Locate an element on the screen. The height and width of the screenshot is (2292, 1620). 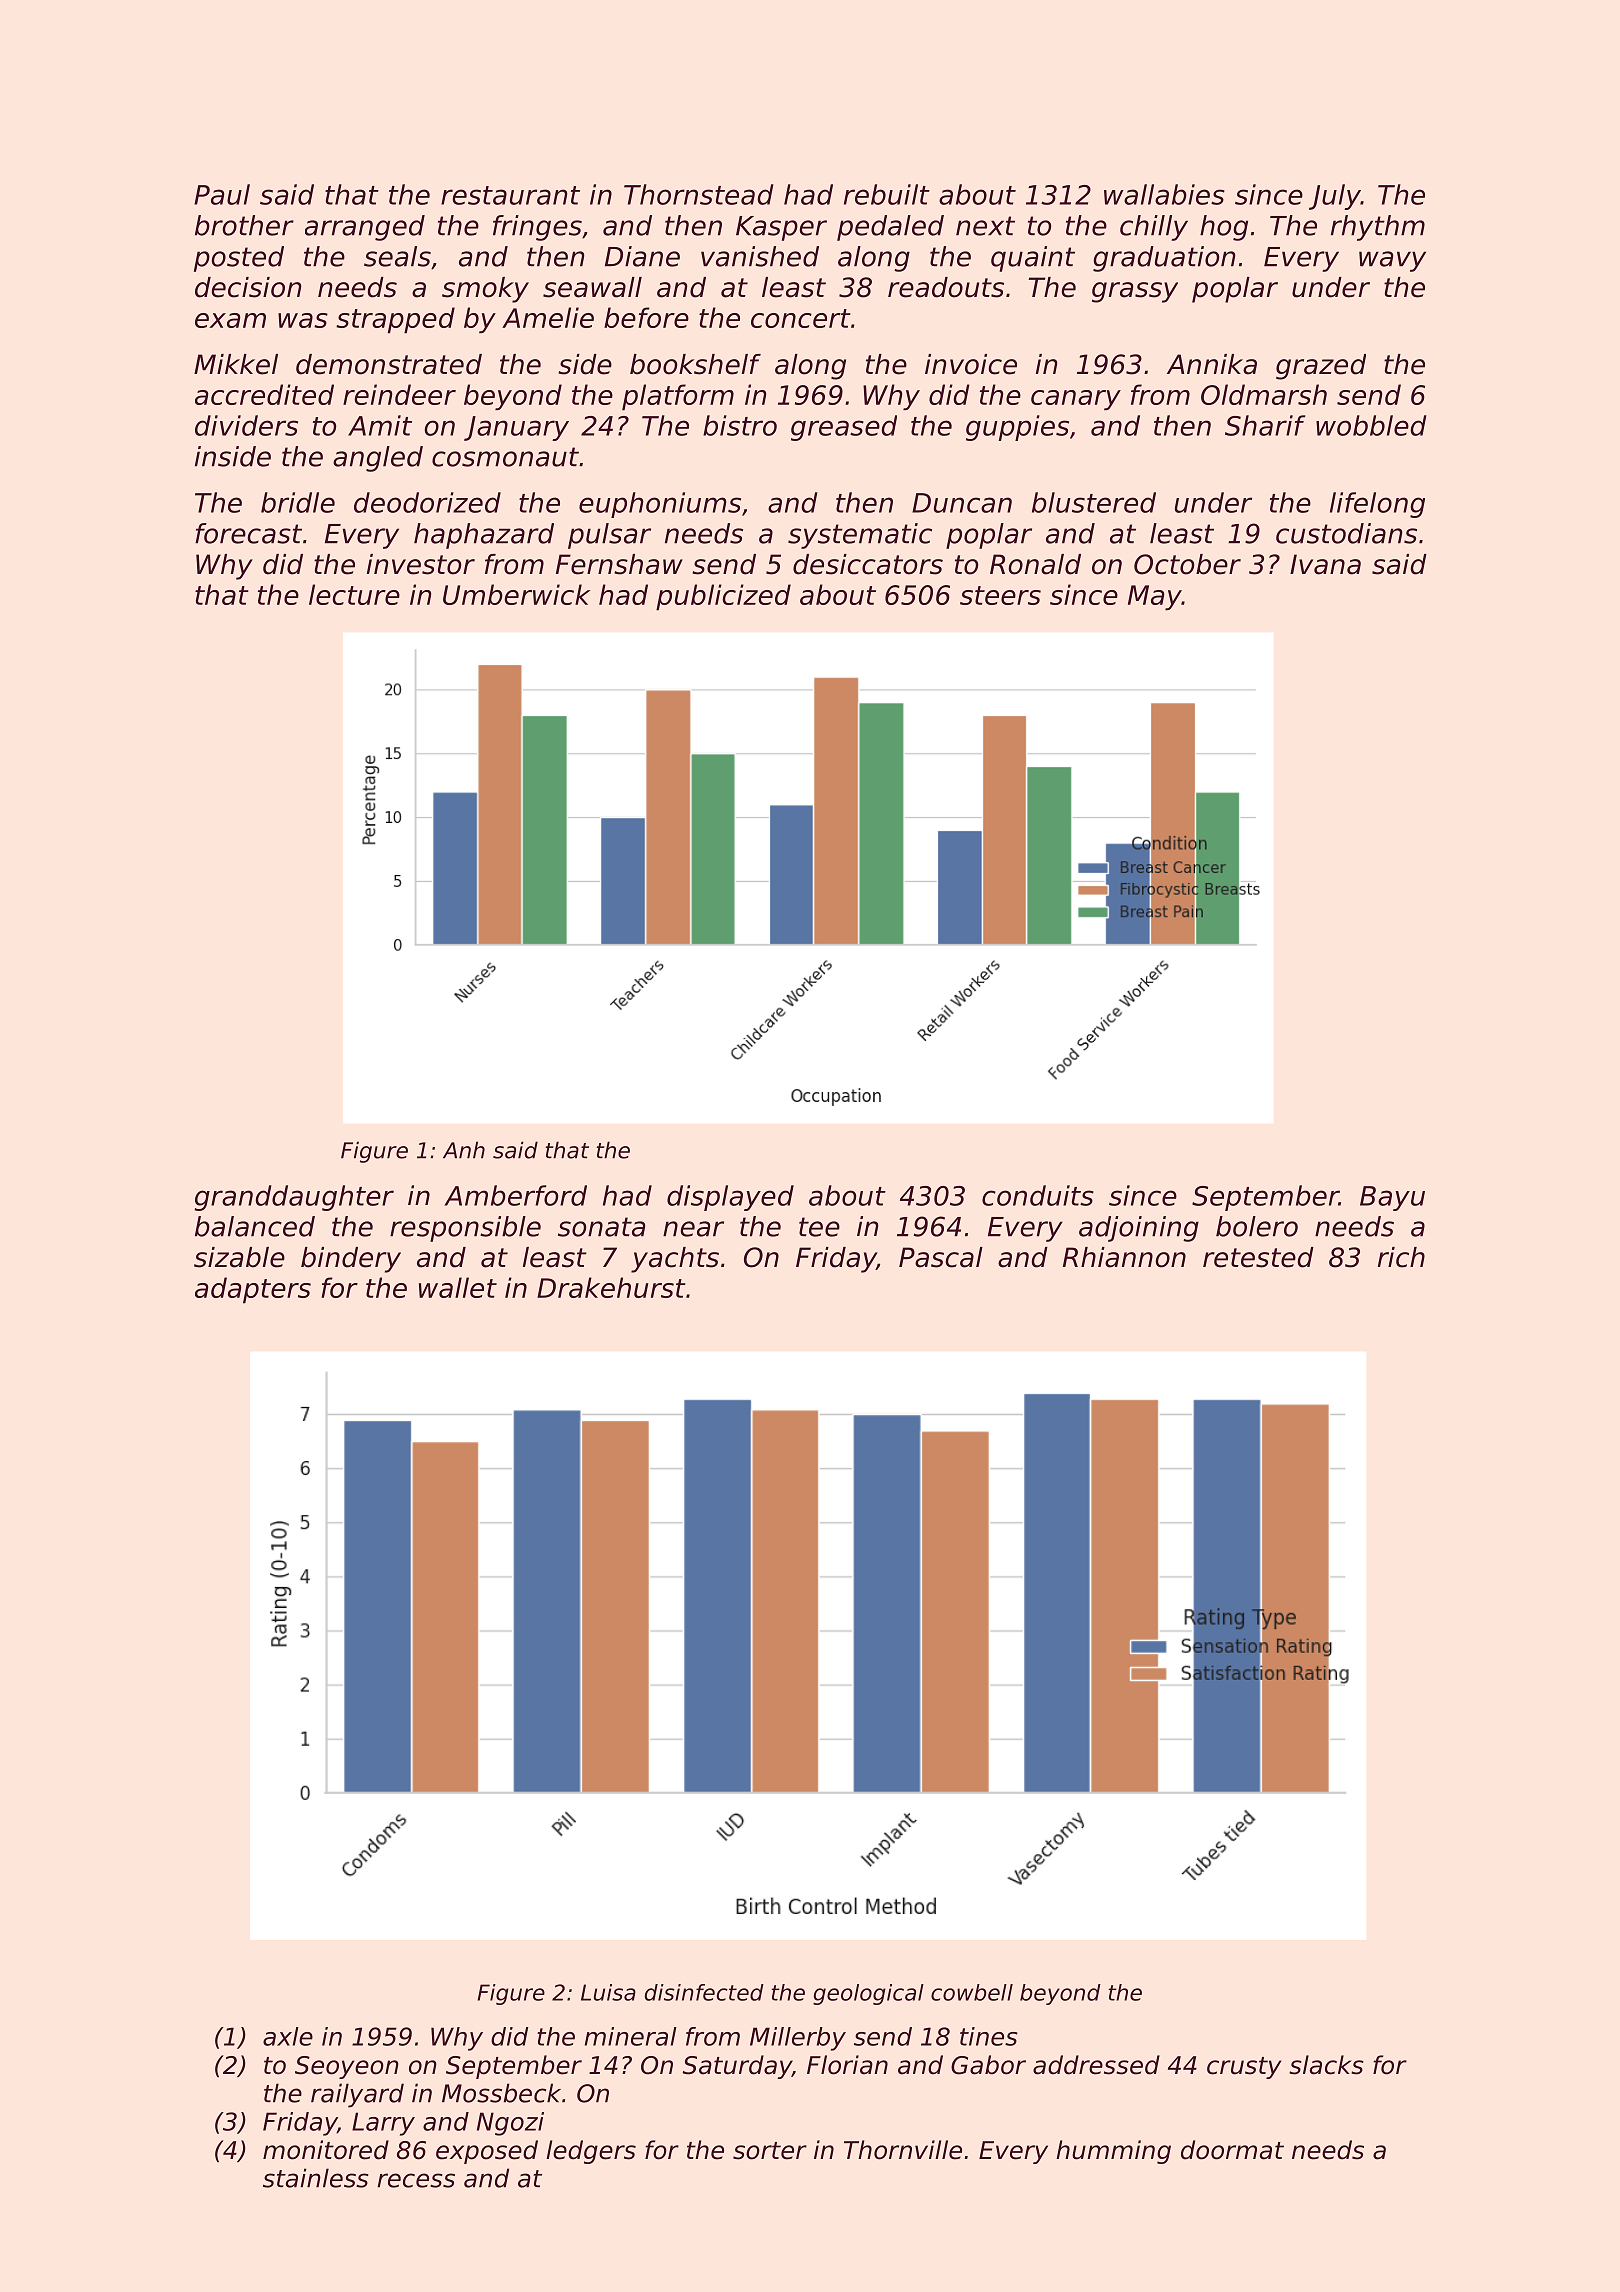
cowbell is located at coordinates (972, 1992).
